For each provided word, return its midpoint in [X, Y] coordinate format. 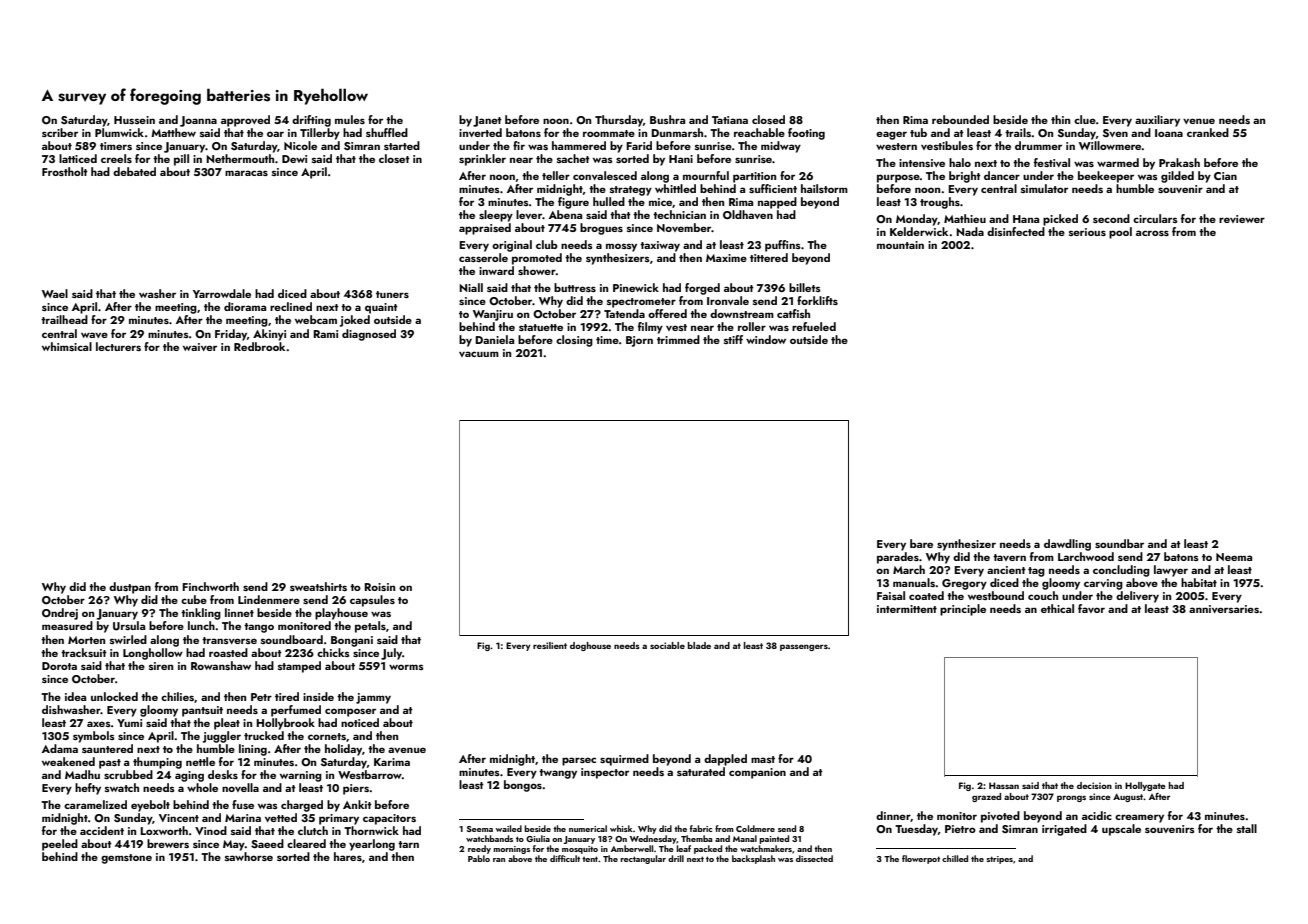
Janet [487, 121]
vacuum [479, 354]
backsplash [753, 859]
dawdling [1067, 545]
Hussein [134, 120]
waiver [200, 347]
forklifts [817, 300]
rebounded [960, 119]
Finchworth [210, 586]
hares [348, 856]
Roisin [379, 587]
